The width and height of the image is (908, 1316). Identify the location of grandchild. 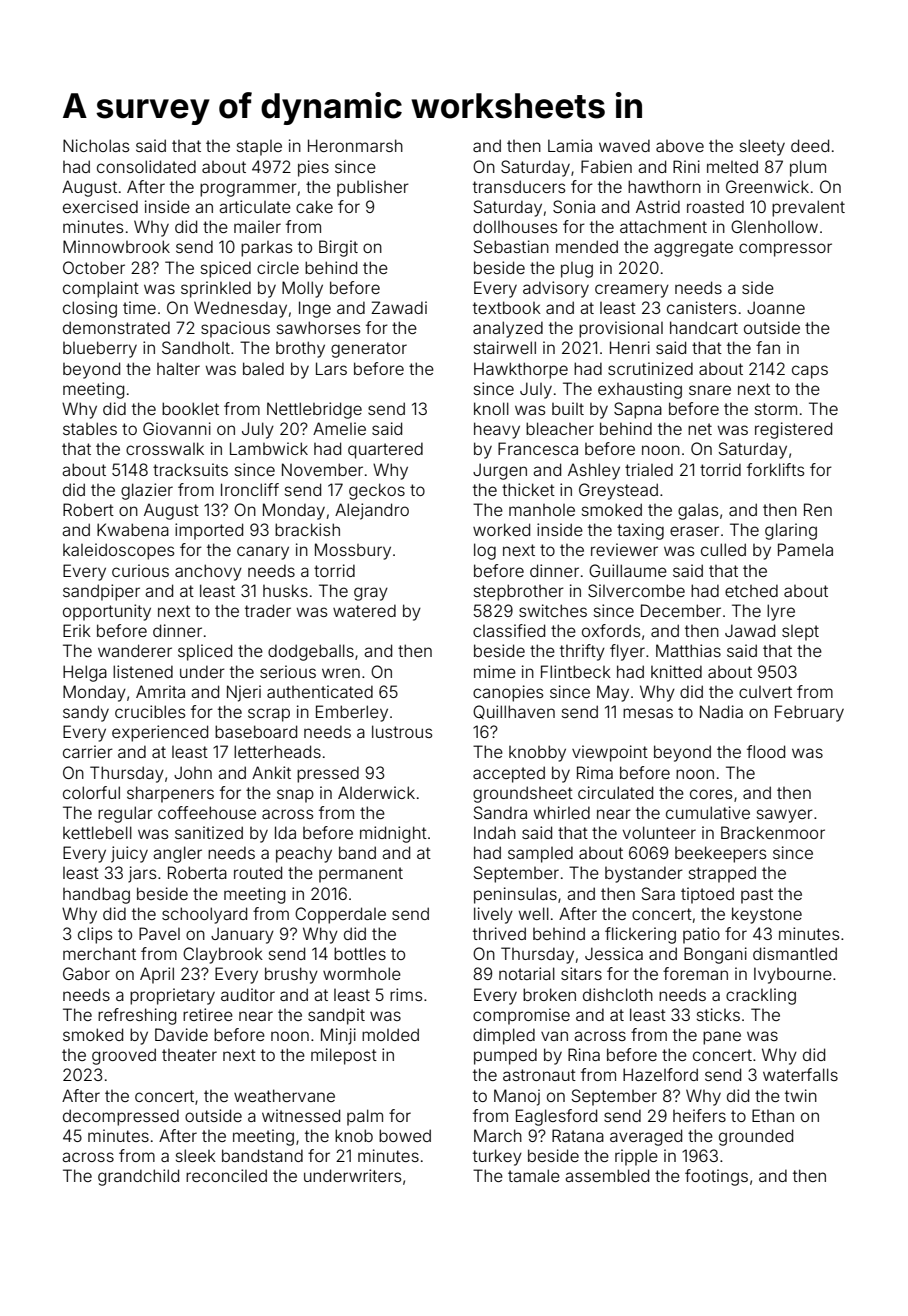
(138, 1177).
